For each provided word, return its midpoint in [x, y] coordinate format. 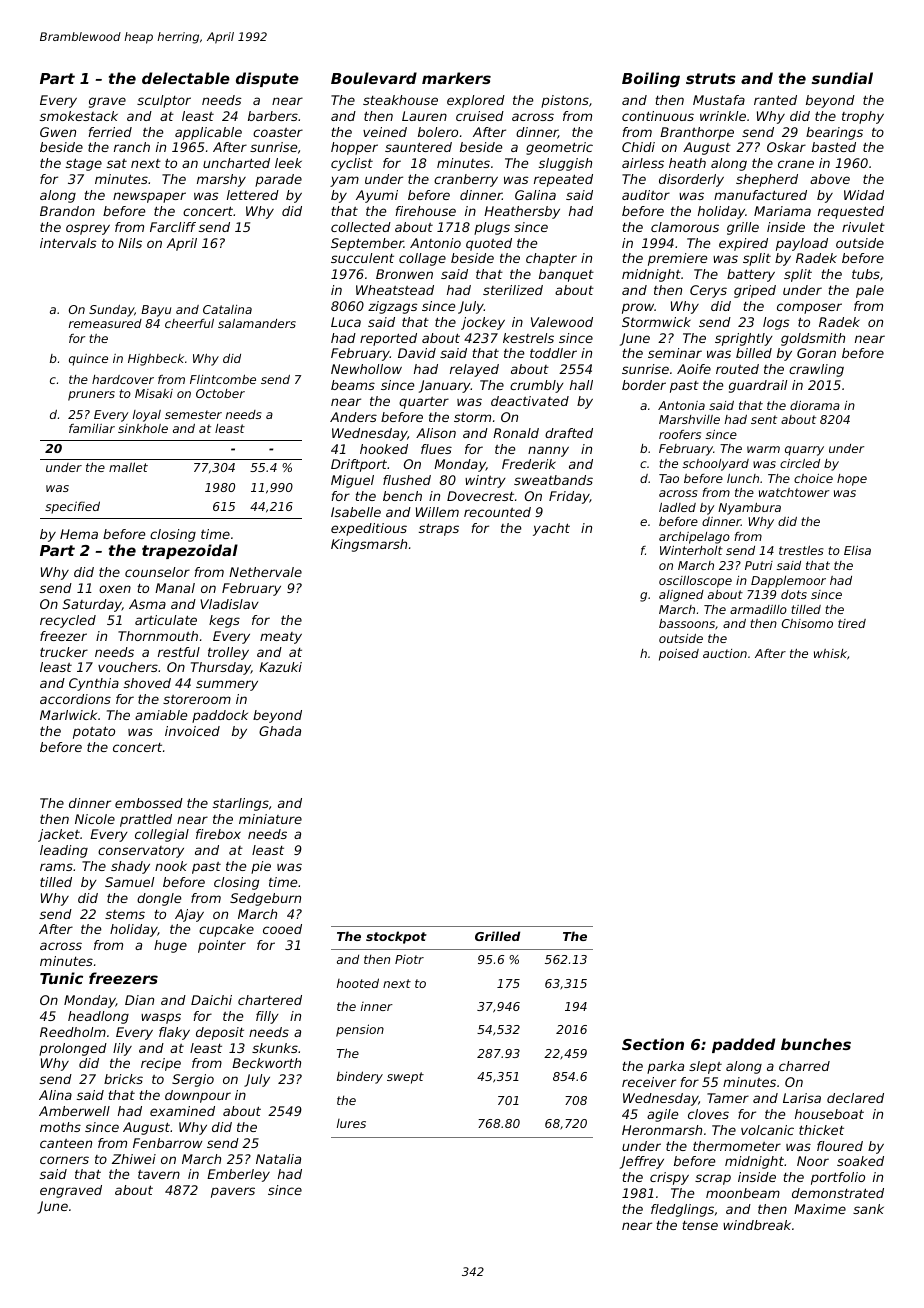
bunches [816, 1044]
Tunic [61, 978]
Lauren [424, 116]
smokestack [79, 116]
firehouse [425, 211]
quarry [804, 451]
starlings [241, 804]
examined [182, 1111]
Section [653, 1044]
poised [679, 655]
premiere [678, 259]
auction [725, 653]
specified [72, 507]
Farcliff [173, 227]
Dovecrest [480, 496]
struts [711, 78]
